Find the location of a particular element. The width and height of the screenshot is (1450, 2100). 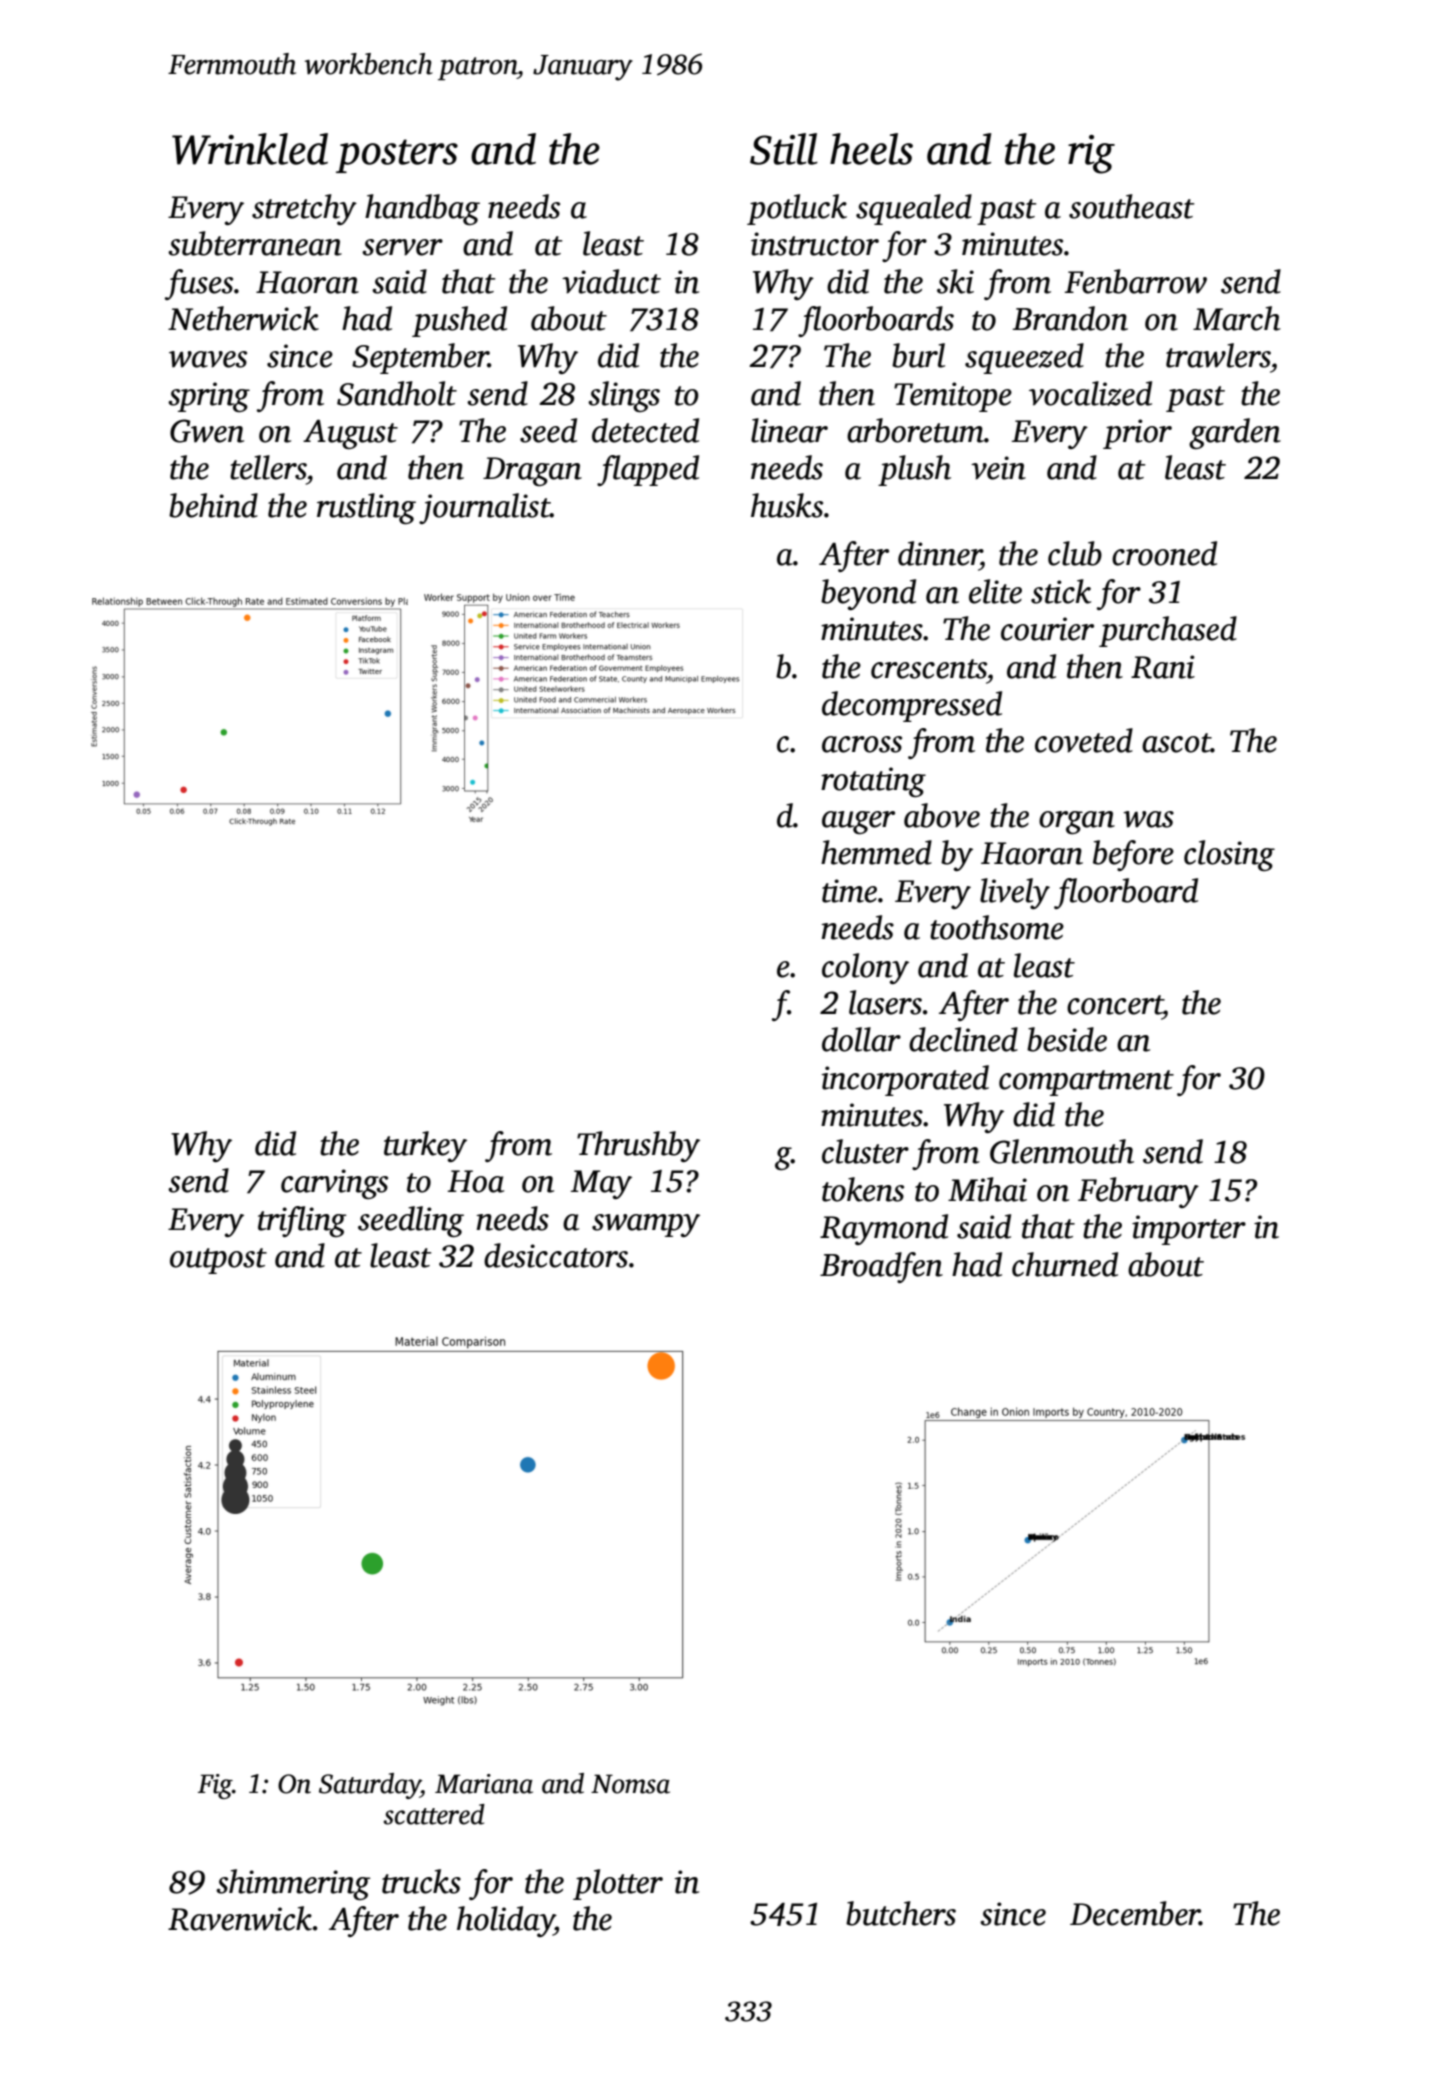

Ravenwick is located at coordinates (240, 1918).
